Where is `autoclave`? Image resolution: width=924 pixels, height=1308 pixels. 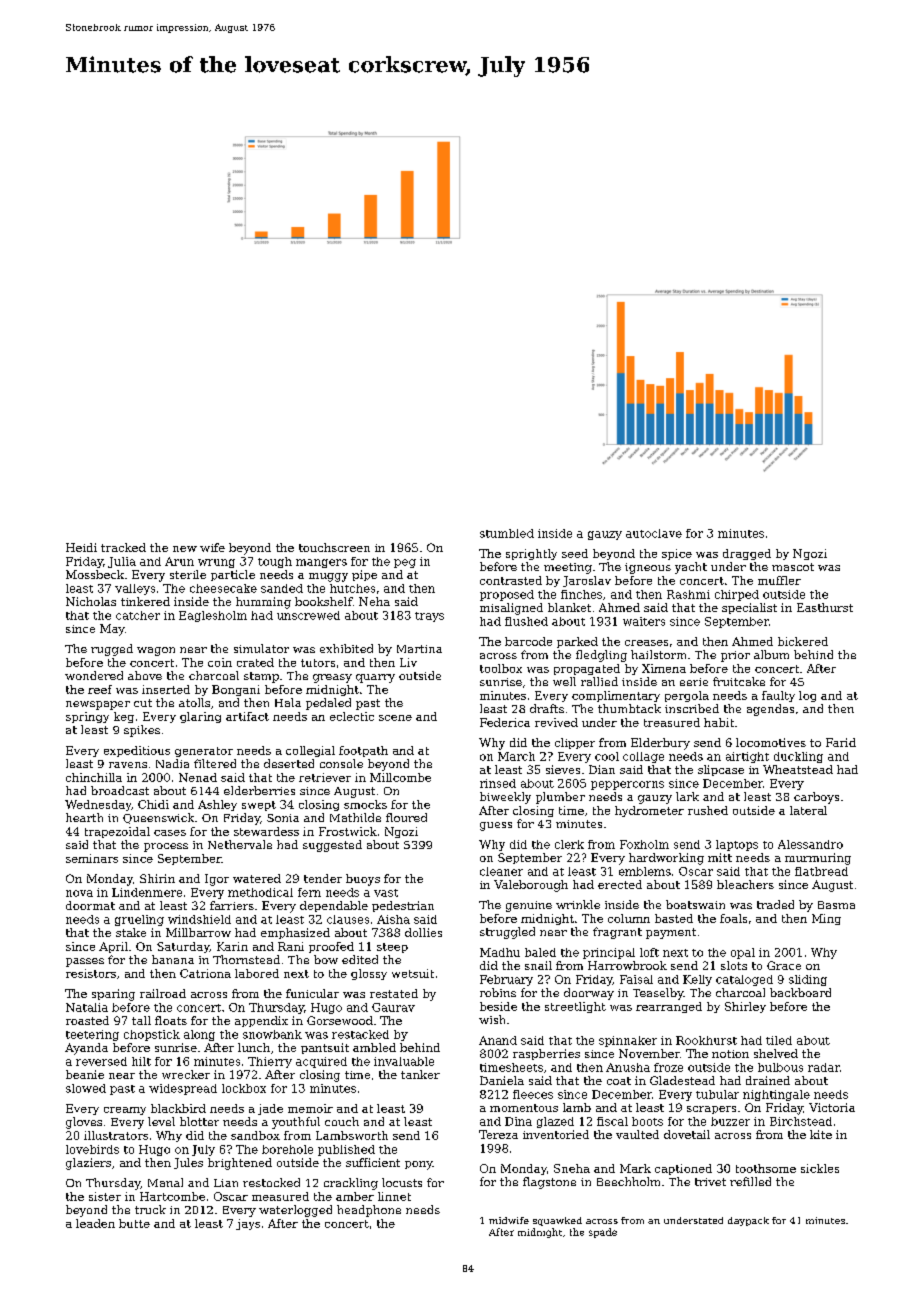 autoclave is located at coordinates (654, 533).
